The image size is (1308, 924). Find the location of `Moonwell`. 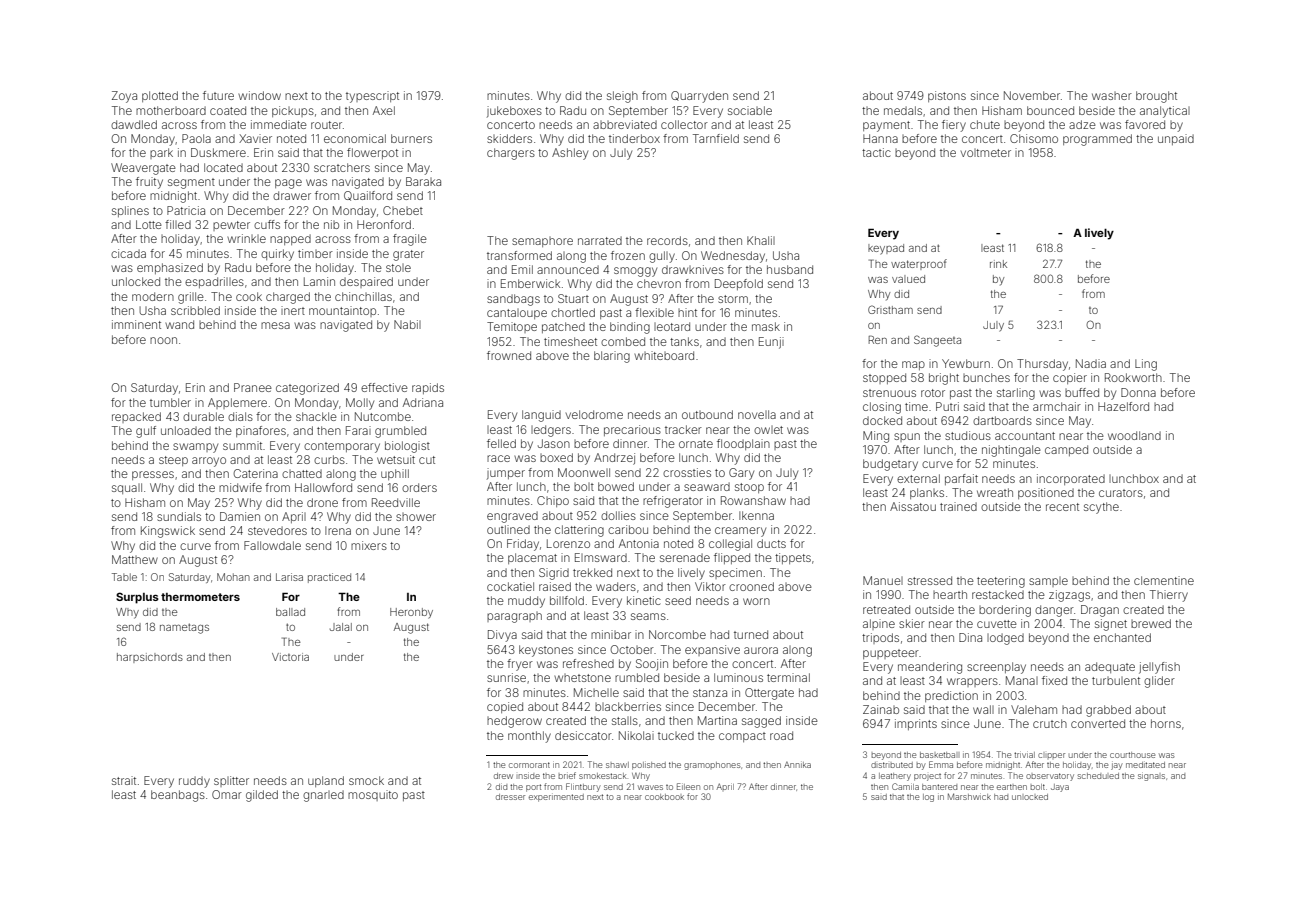

Moonwell is located at coordinates (584, 472).
